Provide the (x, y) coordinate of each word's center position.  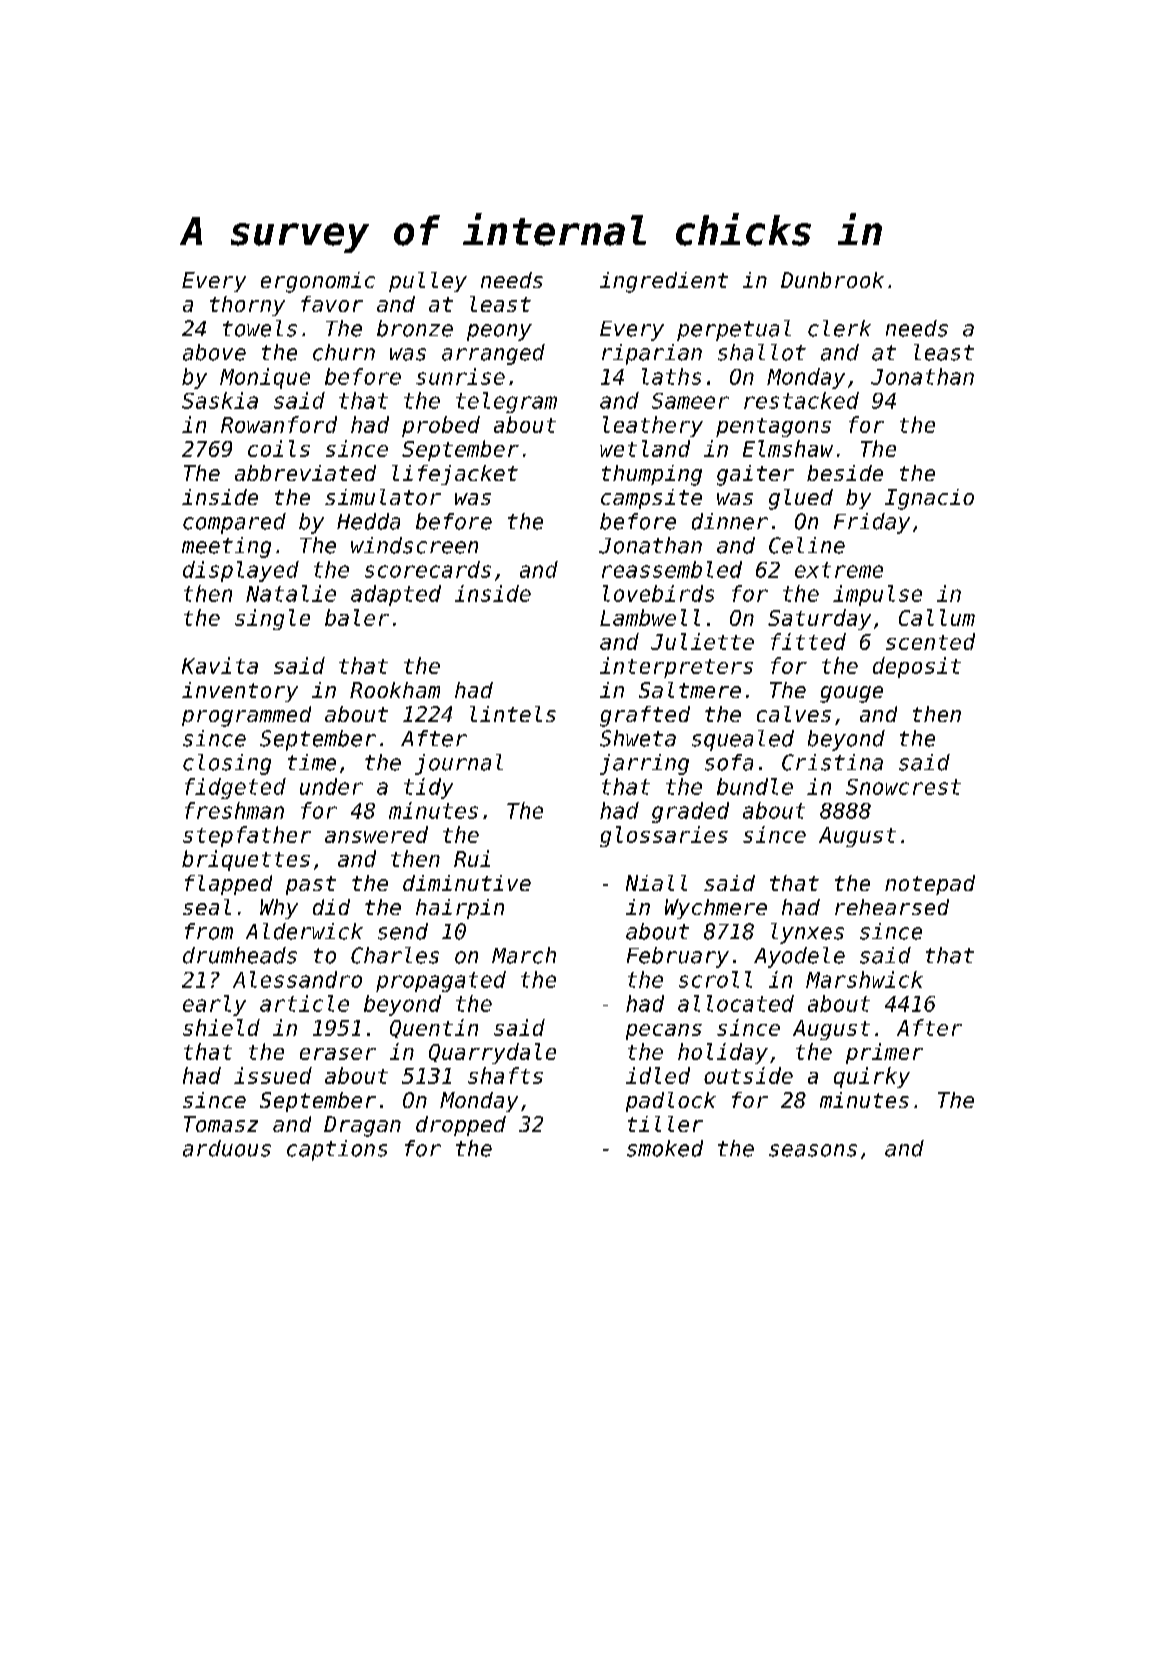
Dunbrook (832, 280)
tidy (428, 788)
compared (234, 523)
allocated (736, 1003)
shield (221, 1027)
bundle (755, 786)
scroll (715, 979)
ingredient (664, 282)
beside (845, 473)
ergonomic (318, 282)
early (214, 1005)
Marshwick (864, 979)
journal (459, 764)
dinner (730, 521)
